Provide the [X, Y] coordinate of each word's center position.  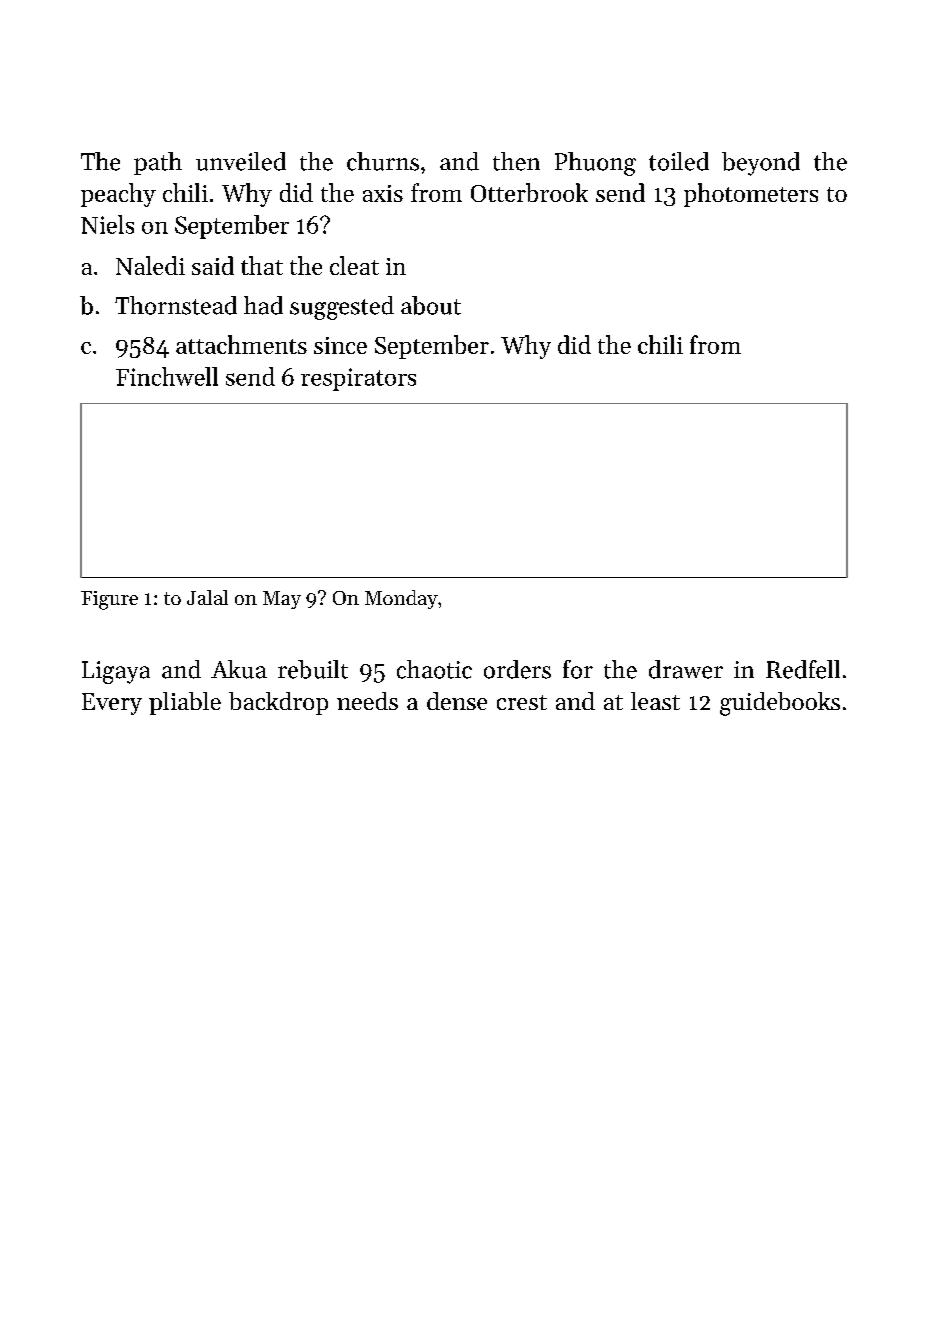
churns [383, 161]
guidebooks [780, 704]
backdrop [278, 703]
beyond [761, 164]
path [158, 163]
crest [522, 702]
